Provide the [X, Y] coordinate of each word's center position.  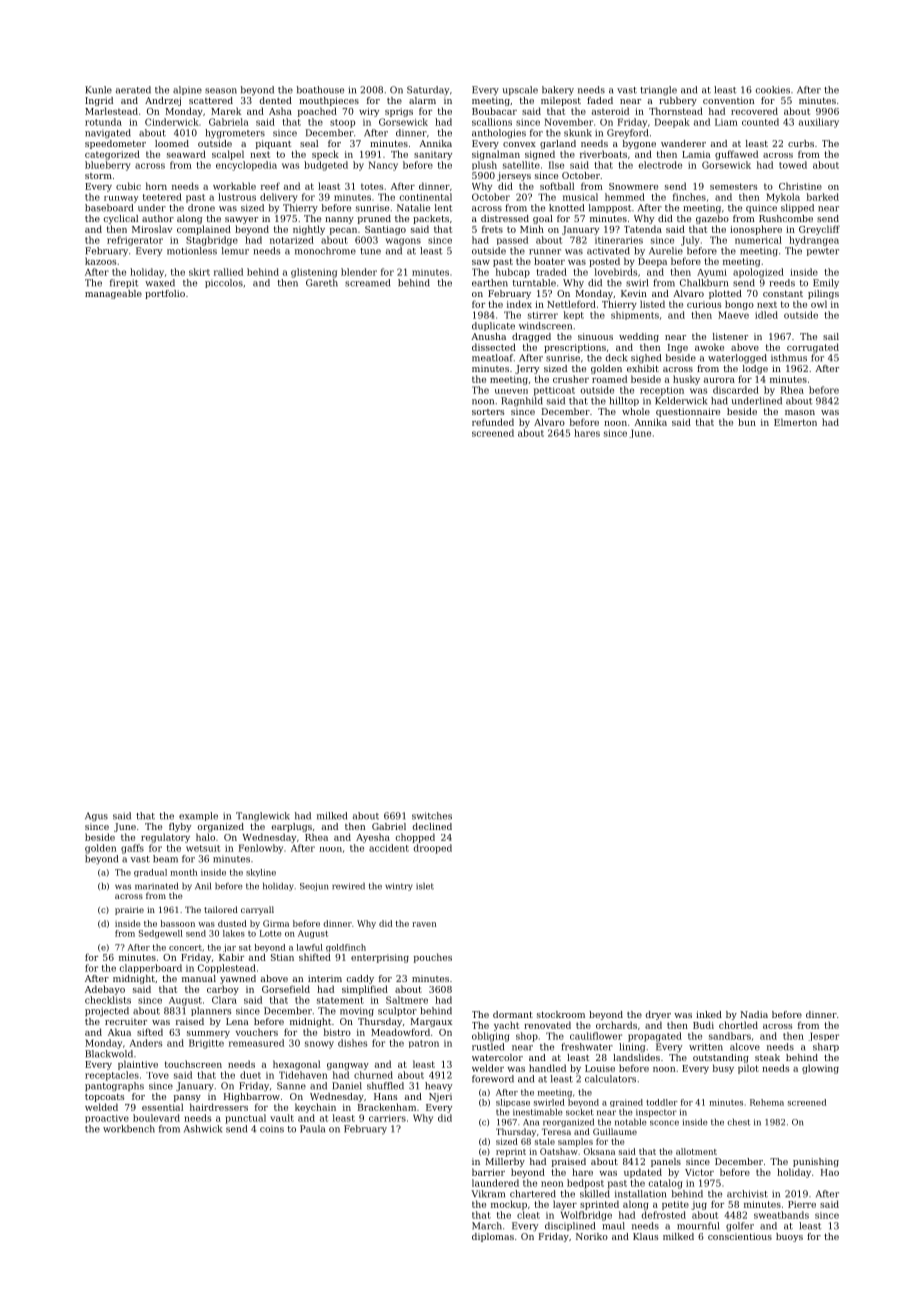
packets [431, 219]
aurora [719, 380]
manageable [113, 294]
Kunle [98, 90]
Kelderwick [681, 401]
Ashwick [203, 1129]
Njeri [440, 1097]
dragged [531, 337]
